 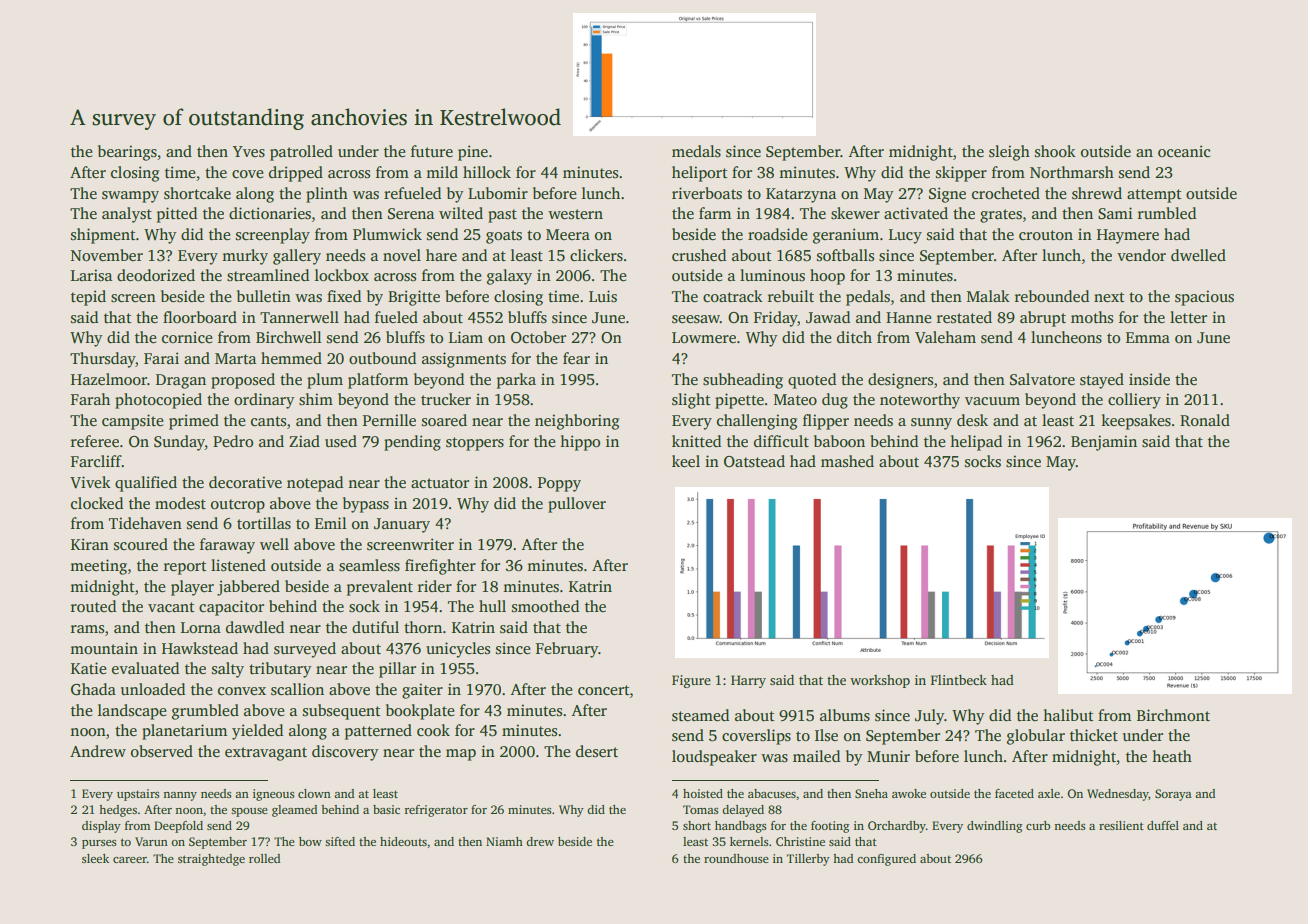 What do you see at coordinates (772, 275) in the page?
I see `luminous` at bounding box center [772, 275].
